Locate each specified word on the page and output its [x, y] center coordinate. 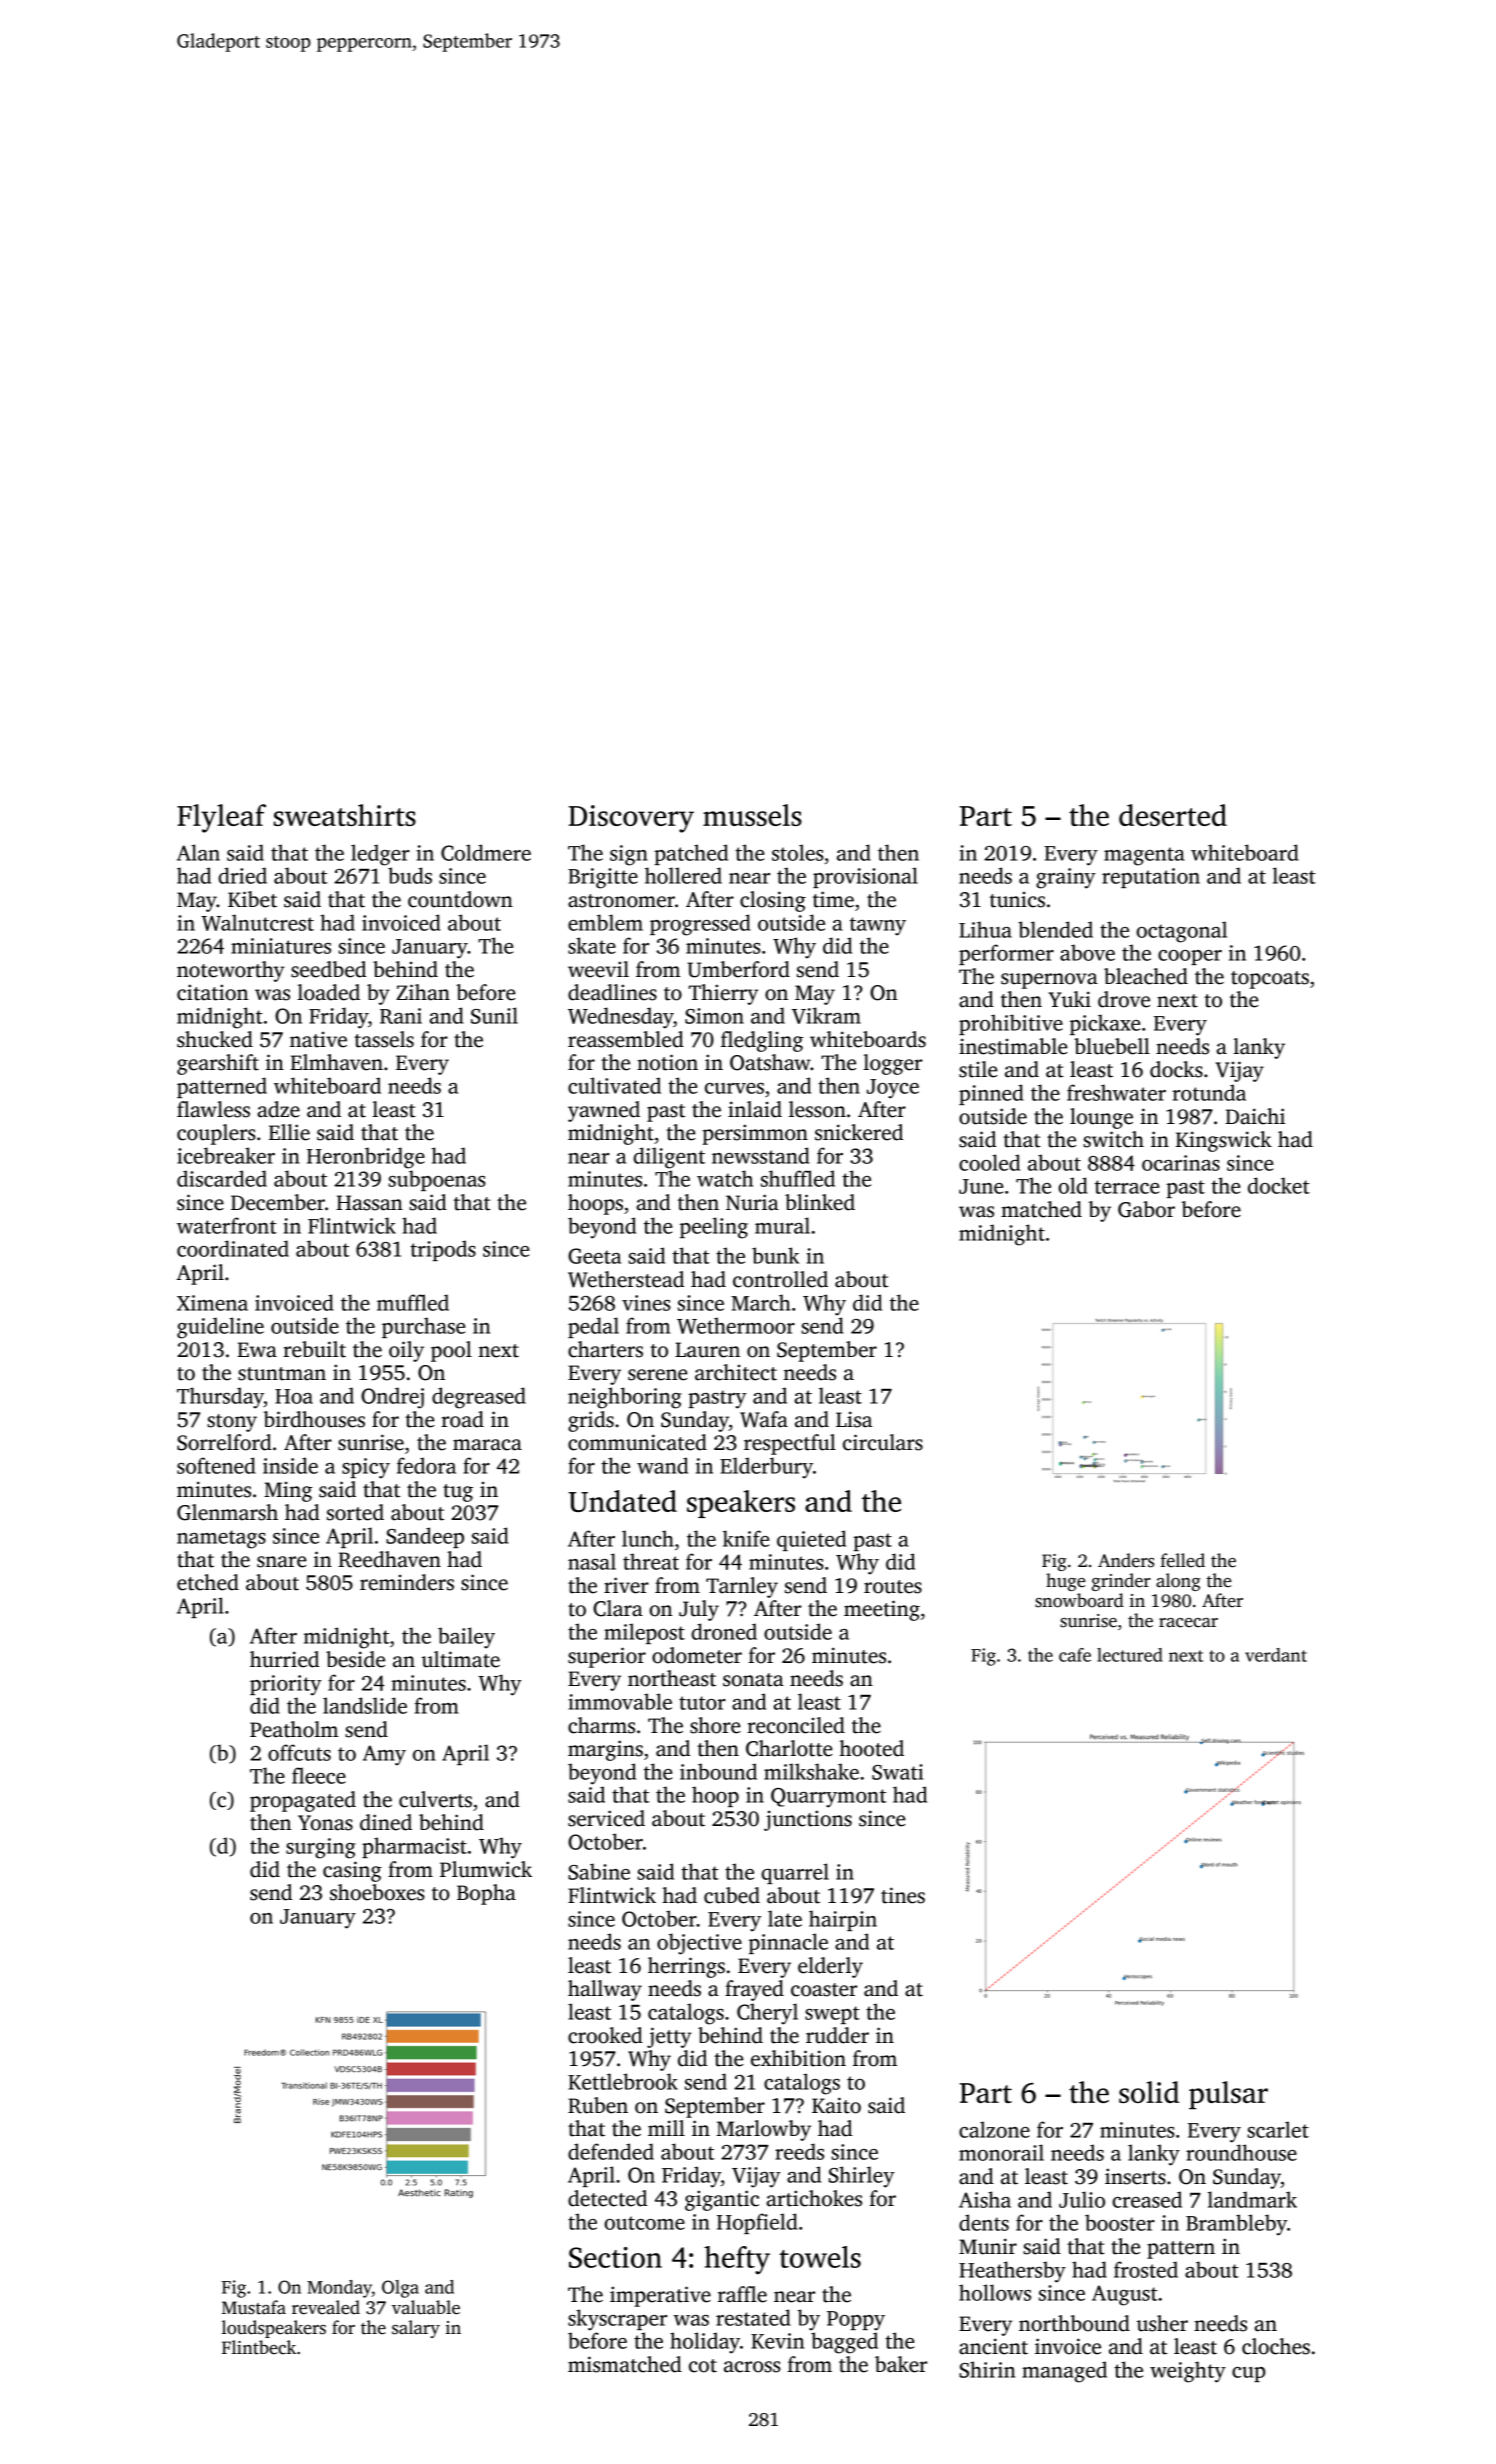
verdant [1276, 1655]
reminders [407, 1582]
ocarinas [1181, 1163]
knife [746, 1538]
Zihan [423, 992]
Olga [400, 2289]
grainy [1066, 878]
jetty [669, 2037]
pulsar [1228, 2095]
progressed [700, 925]
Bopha [486, 1894]
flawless [213, 1109]
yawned [604, 1111]
